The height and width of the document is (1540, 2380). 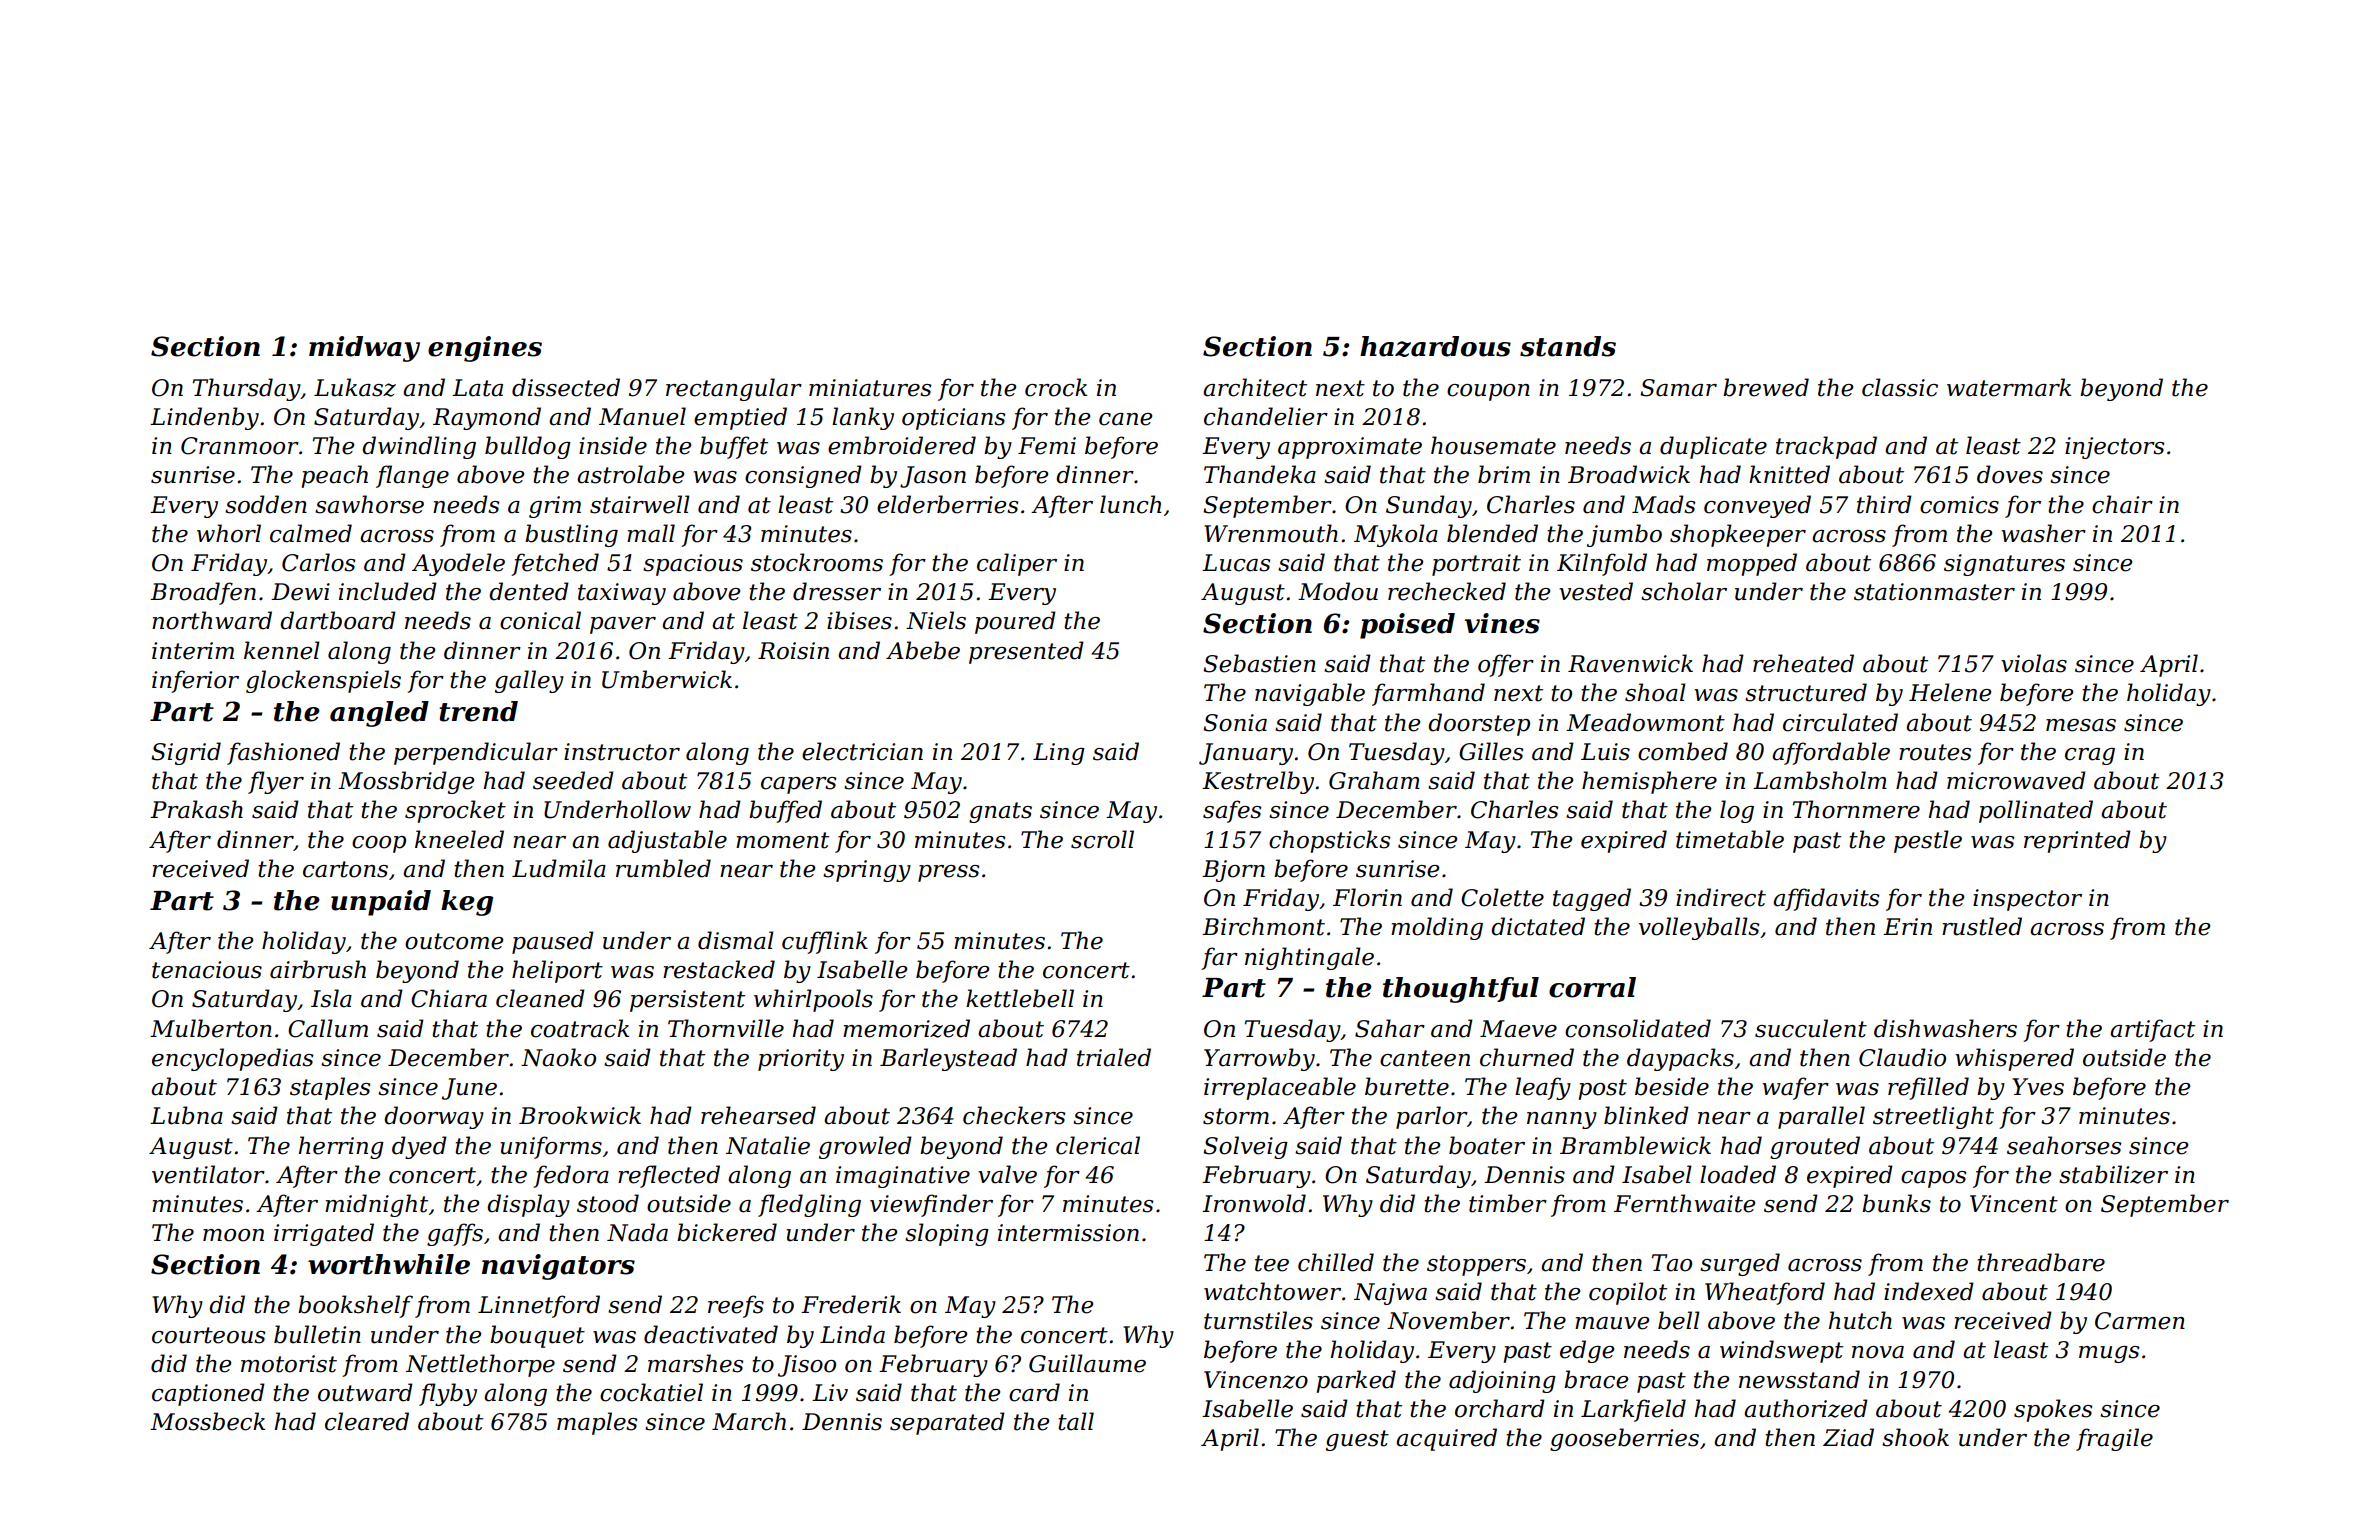 What do you see at coordinates (923, 650) in the document?
I see `Abebe` at bounding box center [923, 650].
